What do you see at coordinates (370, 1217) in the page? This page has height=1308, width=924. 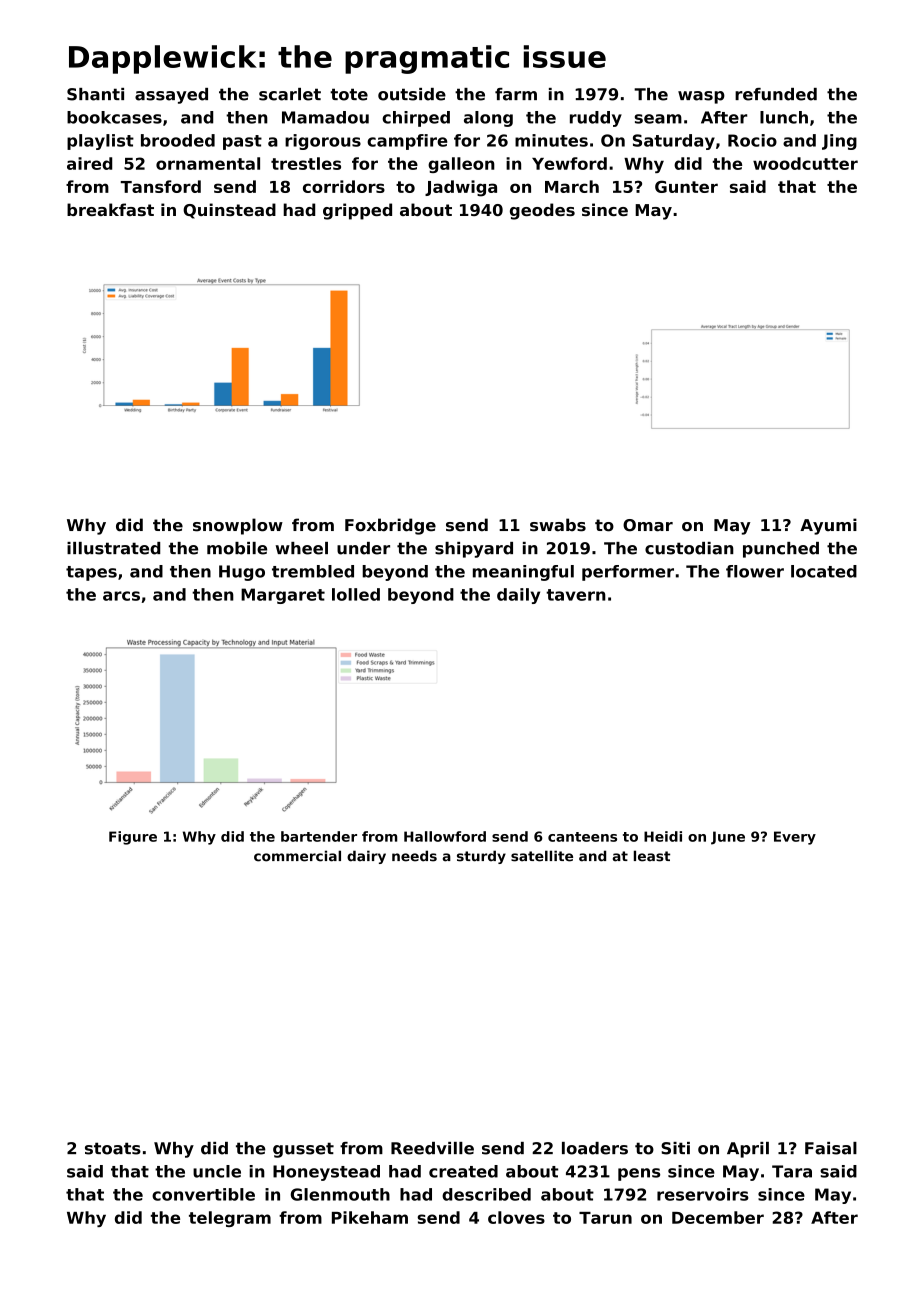 I see `Pikeham` at bounding box center [370, 1217].
